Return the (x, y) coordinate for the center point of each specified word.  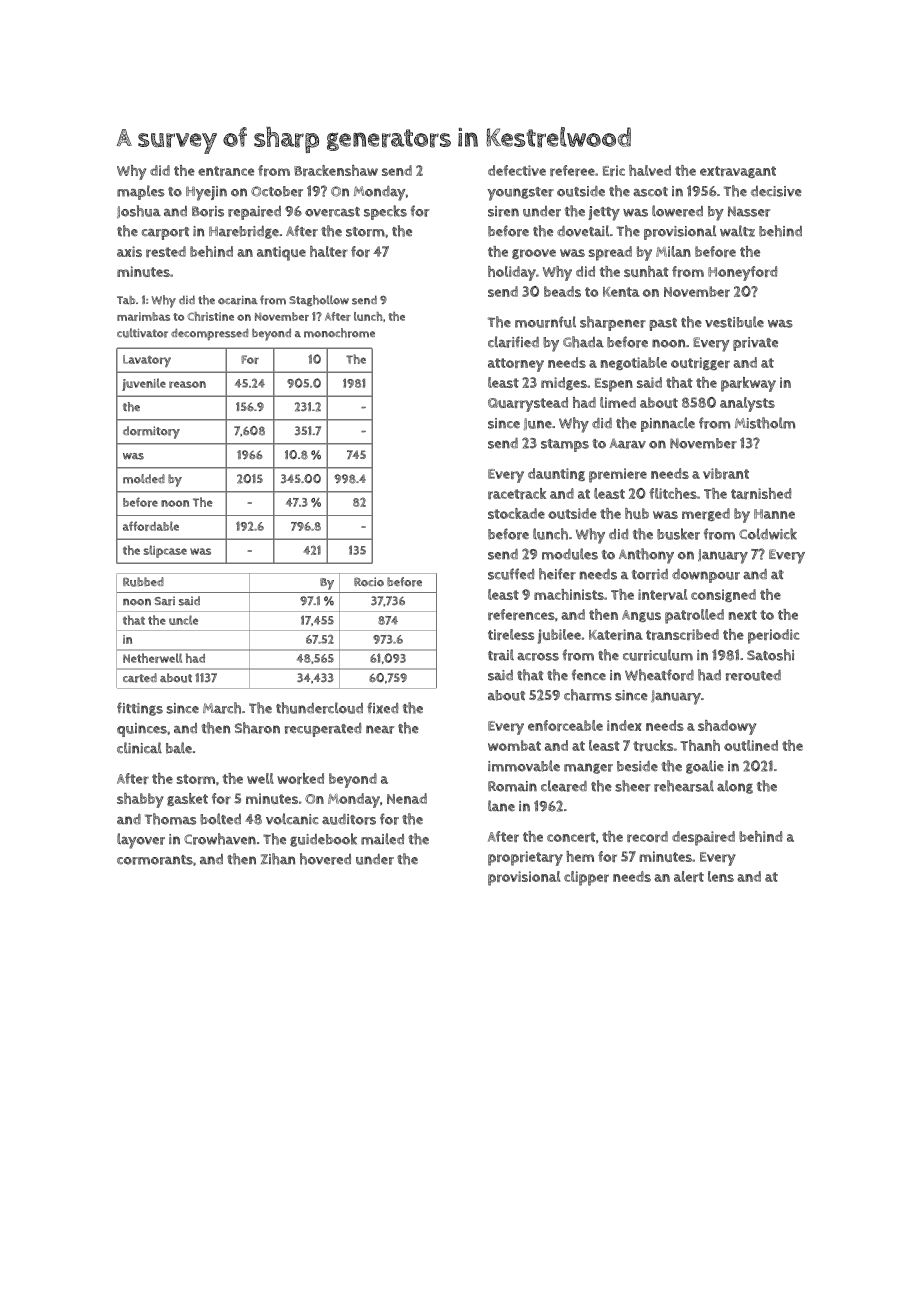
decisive (776, 191)
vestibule (734, 322)
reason (187, 384)
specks (385, 212)
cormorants (155, 860)
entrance (226, 171)
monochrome (339, 333)
